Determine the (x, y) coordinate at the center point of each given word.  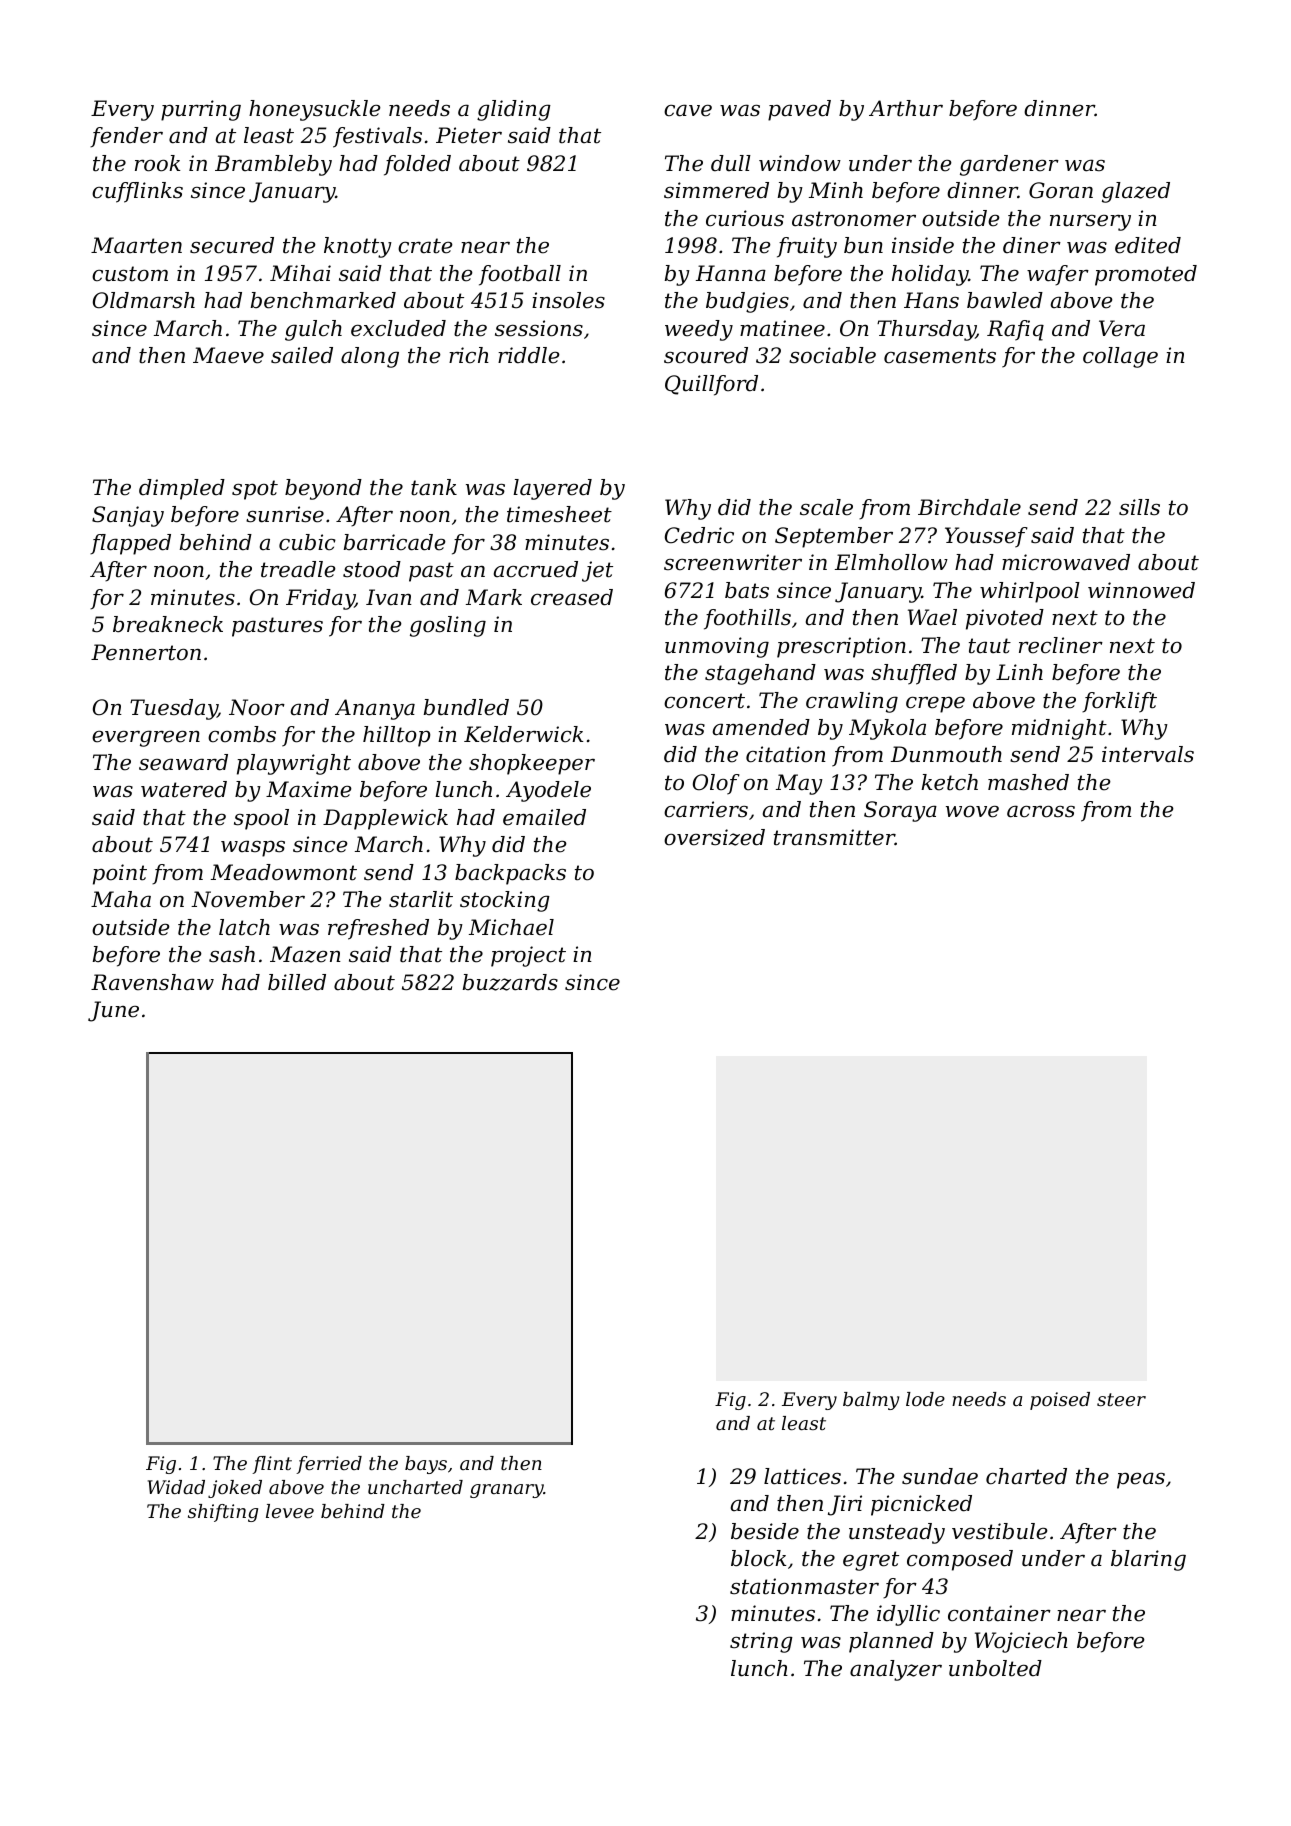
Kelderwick (523, 734)
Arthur (906, 108)
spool (261, 819)
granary (507, 1491)
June (113, 1011)
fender (126, 137)
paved (799, 110)
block (758, 1558)
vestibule (1000, 1531)
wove (972, 811)
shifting (223, 1513)
